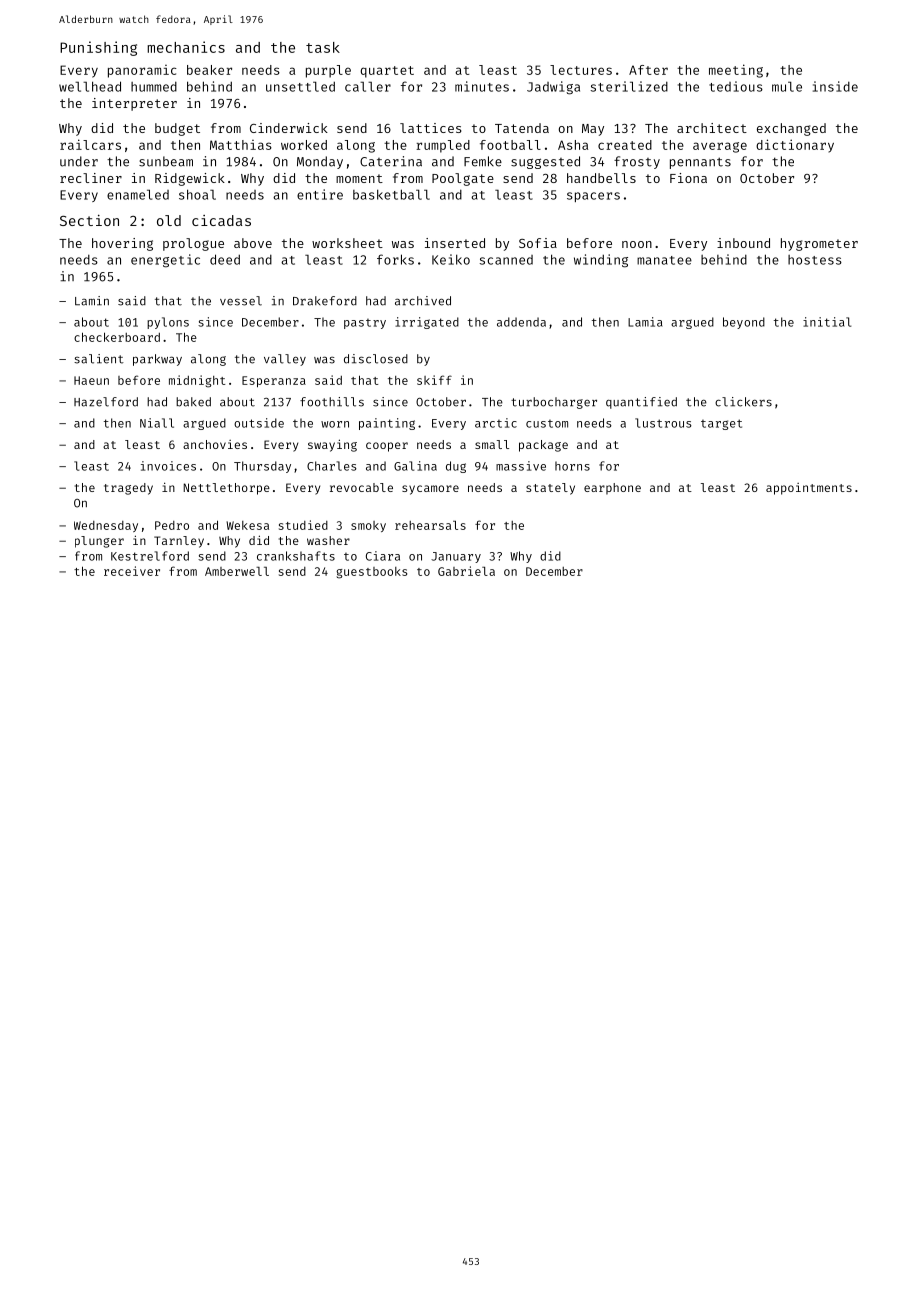 This page has width=924, height=1308. What do you see at coordinates (663, 423) in the page?
I see `lustrous` at bounding box center [663, 423].
